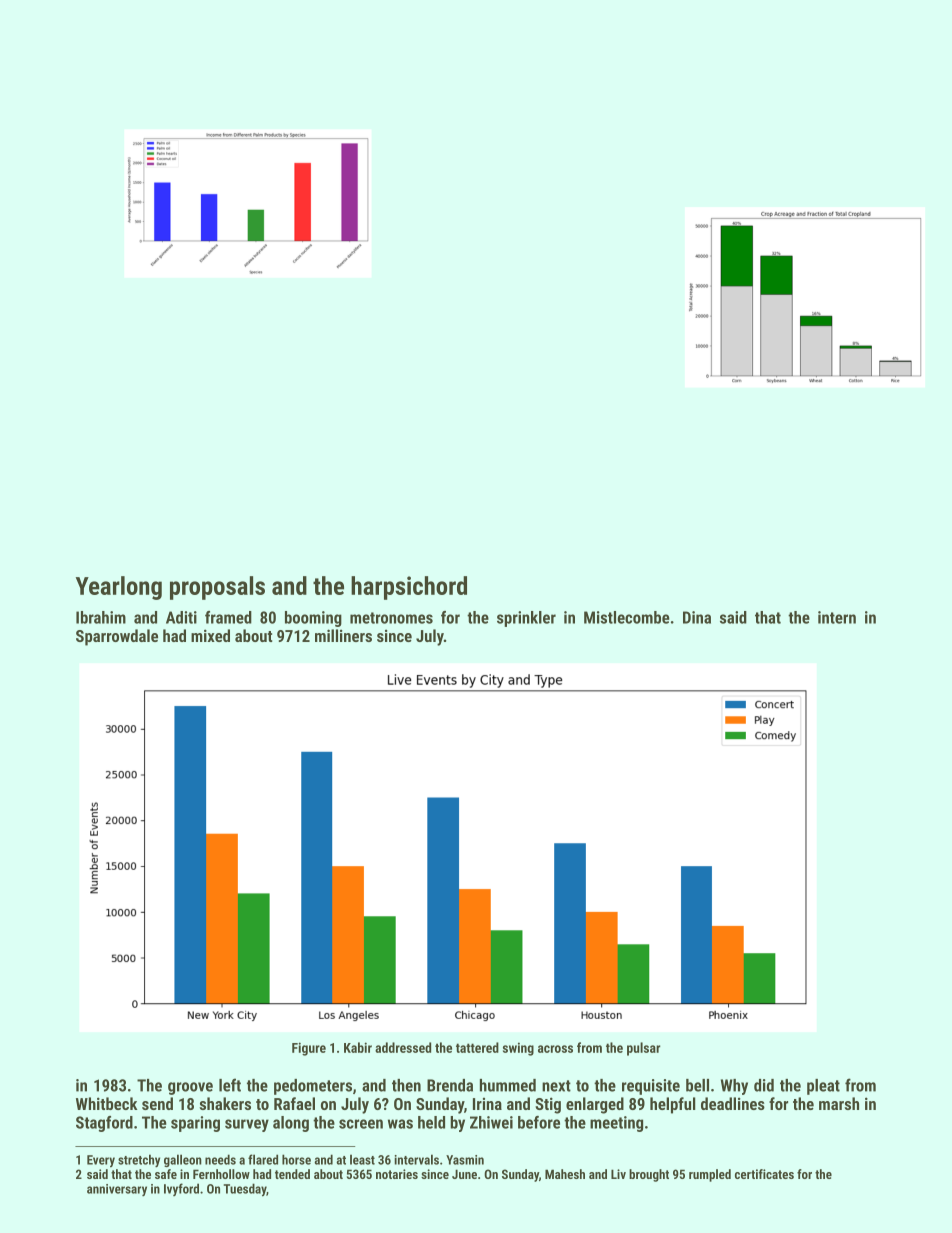  I want to click on sprinkler, so click(526, 619).
